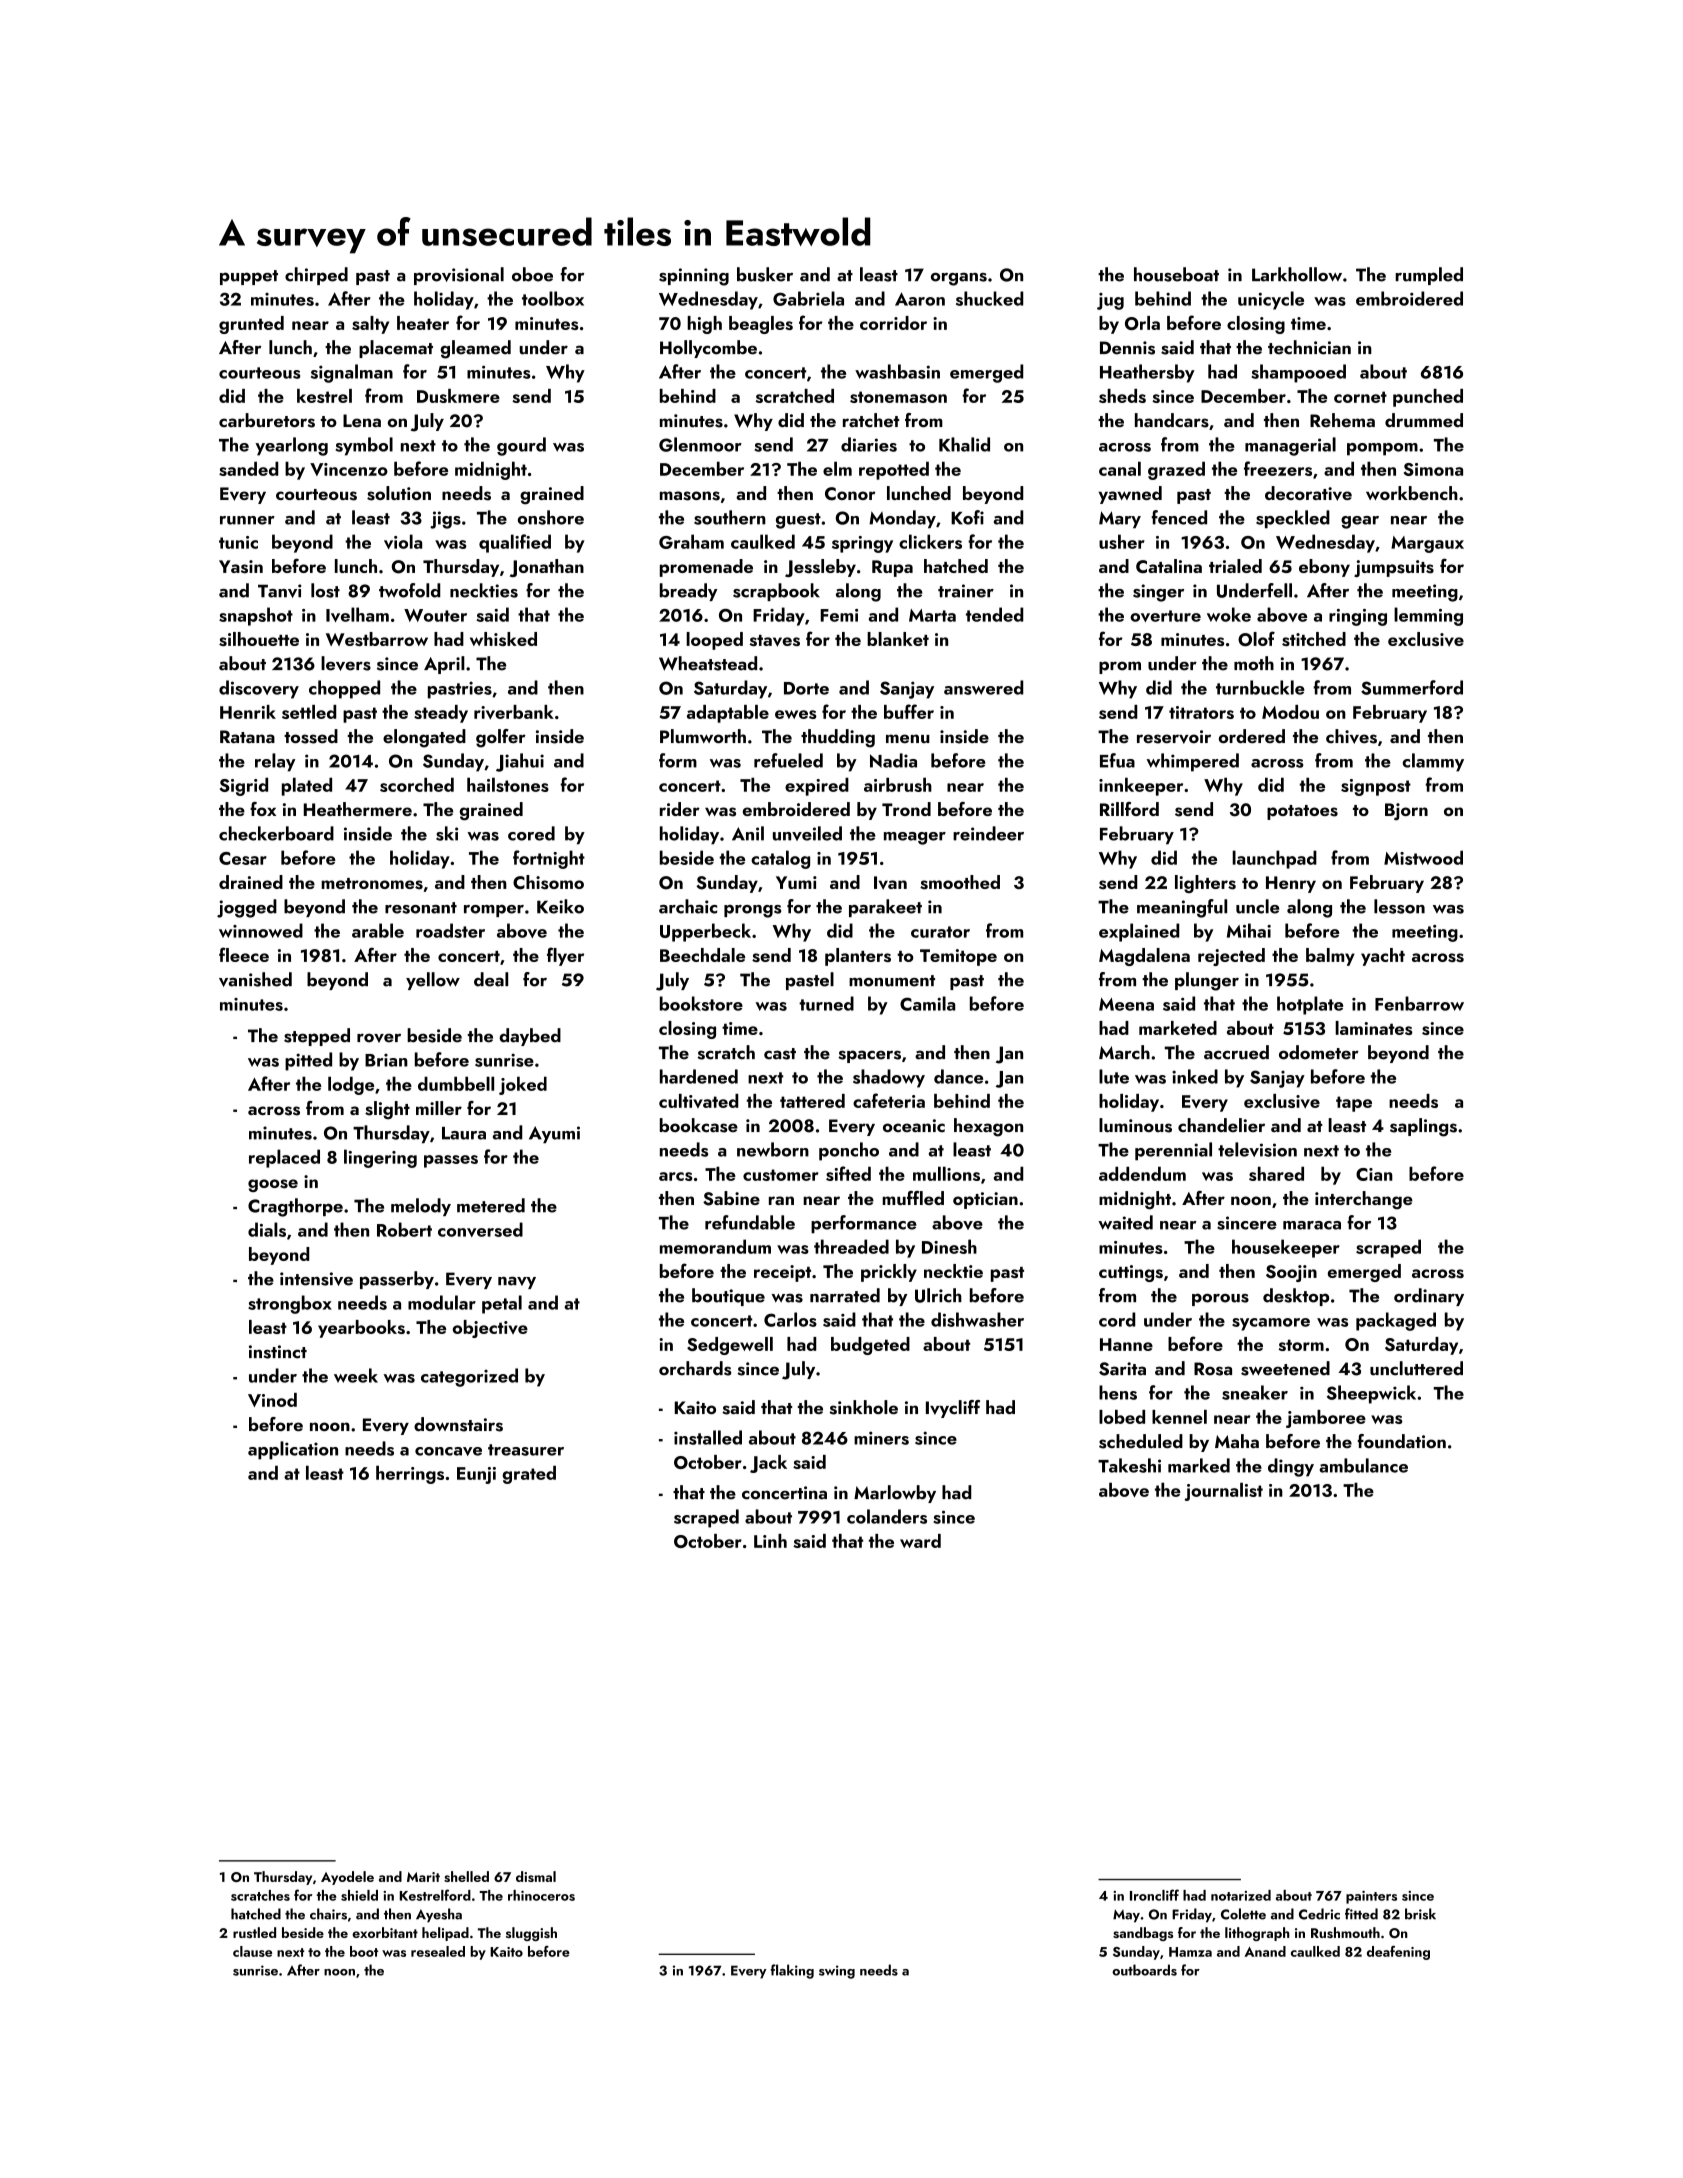  I want to click on rumpled, so click(1429, 276).
